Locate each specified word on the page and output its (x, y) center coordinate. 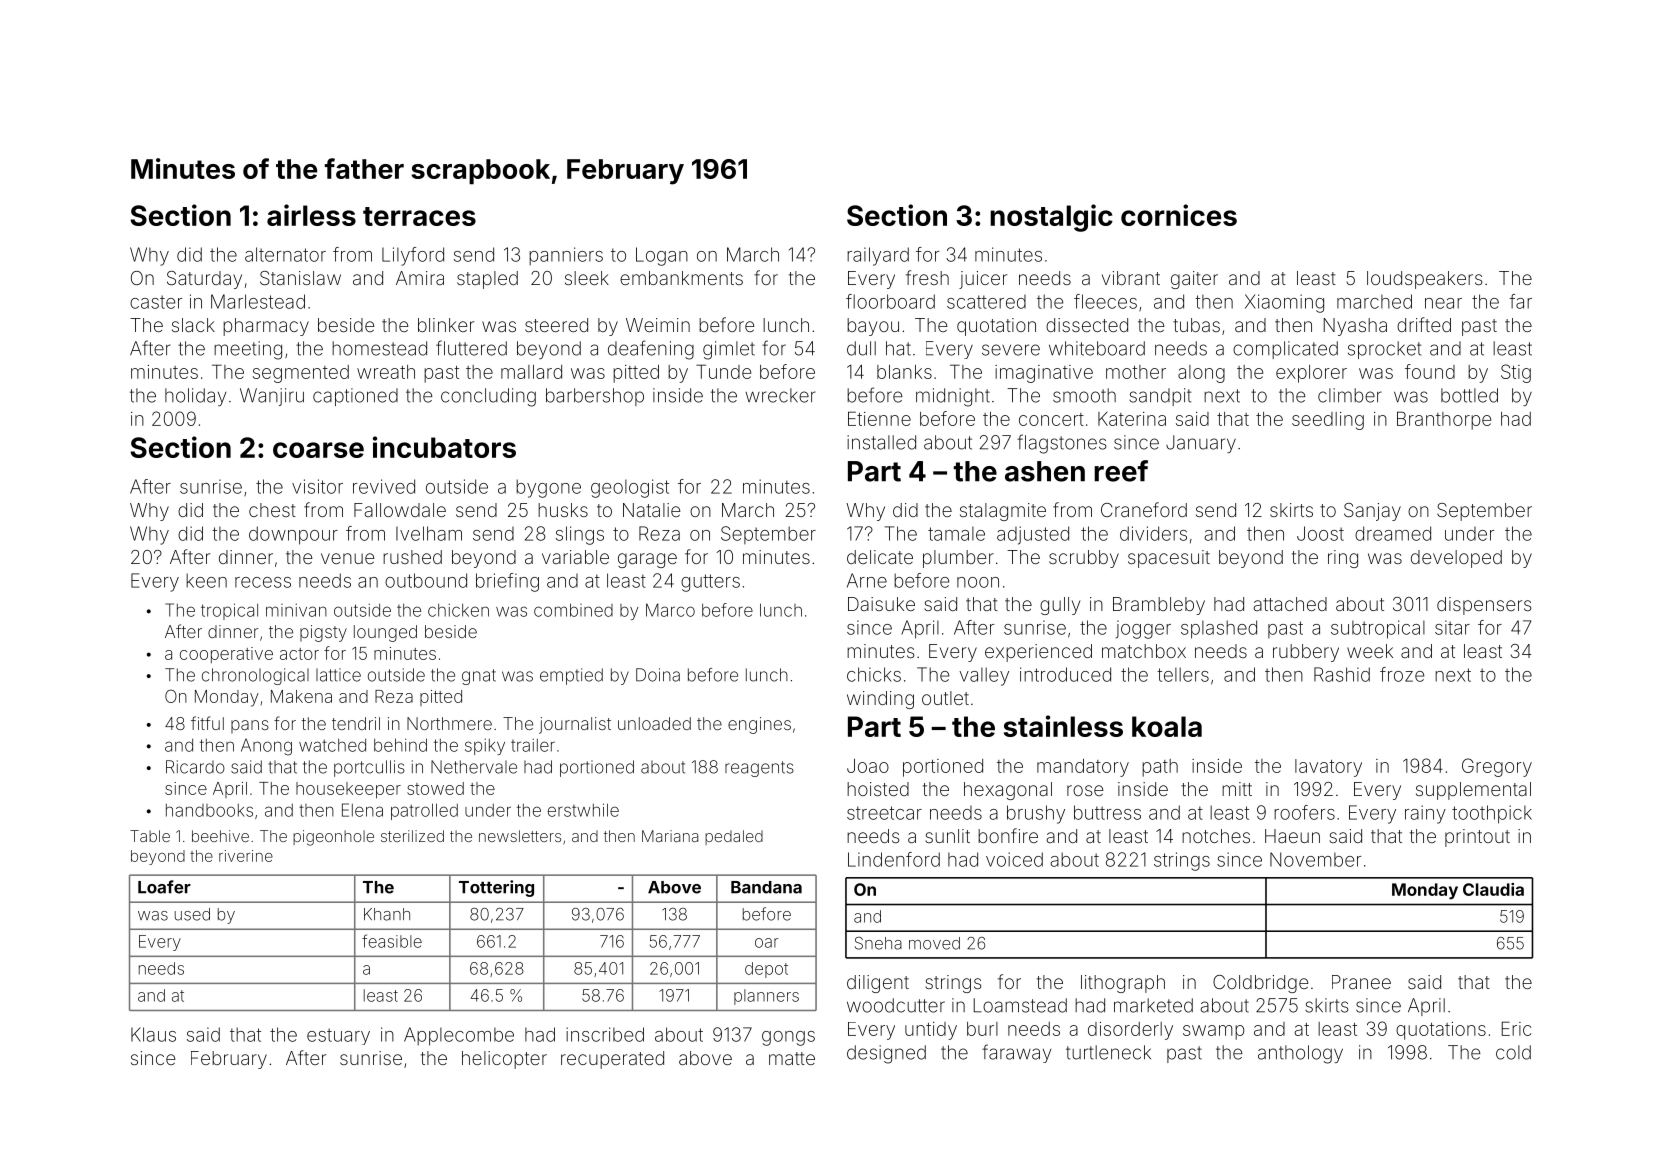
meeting (248, 350)
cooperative (226, 655)
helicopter (504, 1060)
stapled (487, 280)
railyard (878, 256)
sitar (1452, 627)
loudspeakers (1425, 280)
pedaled (734, 837)
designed (886, 1054)
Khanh (387, 914)
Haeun (1292, 836)
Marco (670, 610)
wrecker (781, 395)
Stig (1516, 373)
